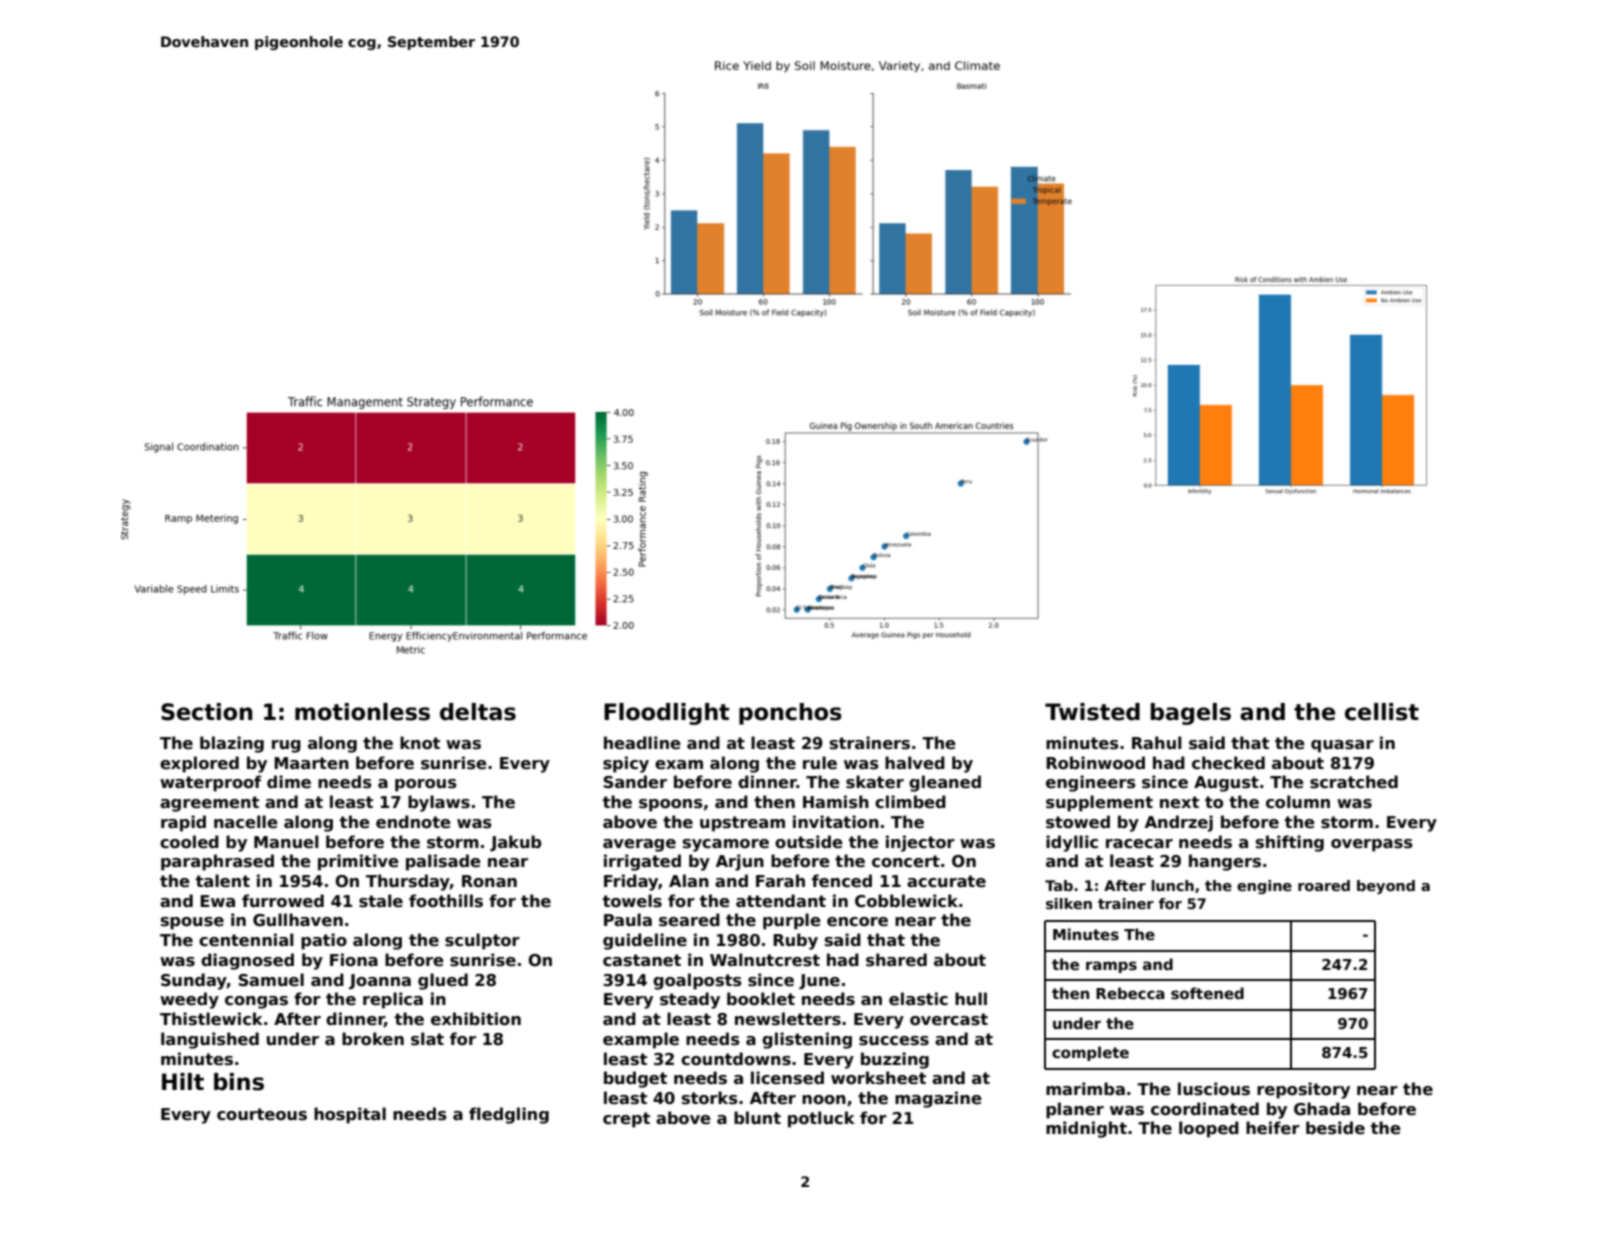 The image size is (1601, 1237). I want to click on Hilt, so click(183, 1081).
